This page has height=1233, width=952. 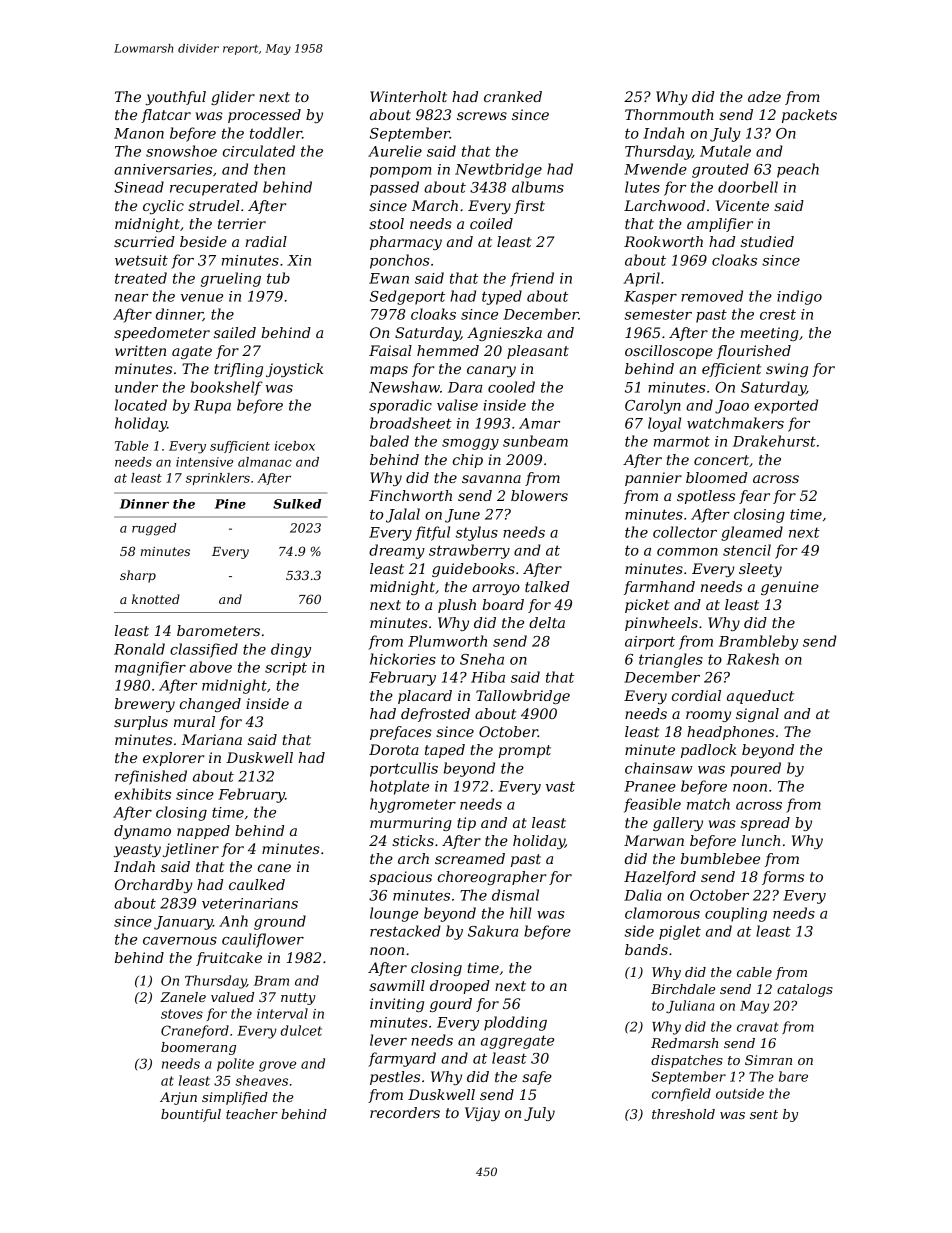 What do you see at coordinates (408, 96) in the page?
I see `Winterholt` at bounding box center [408, 96].
